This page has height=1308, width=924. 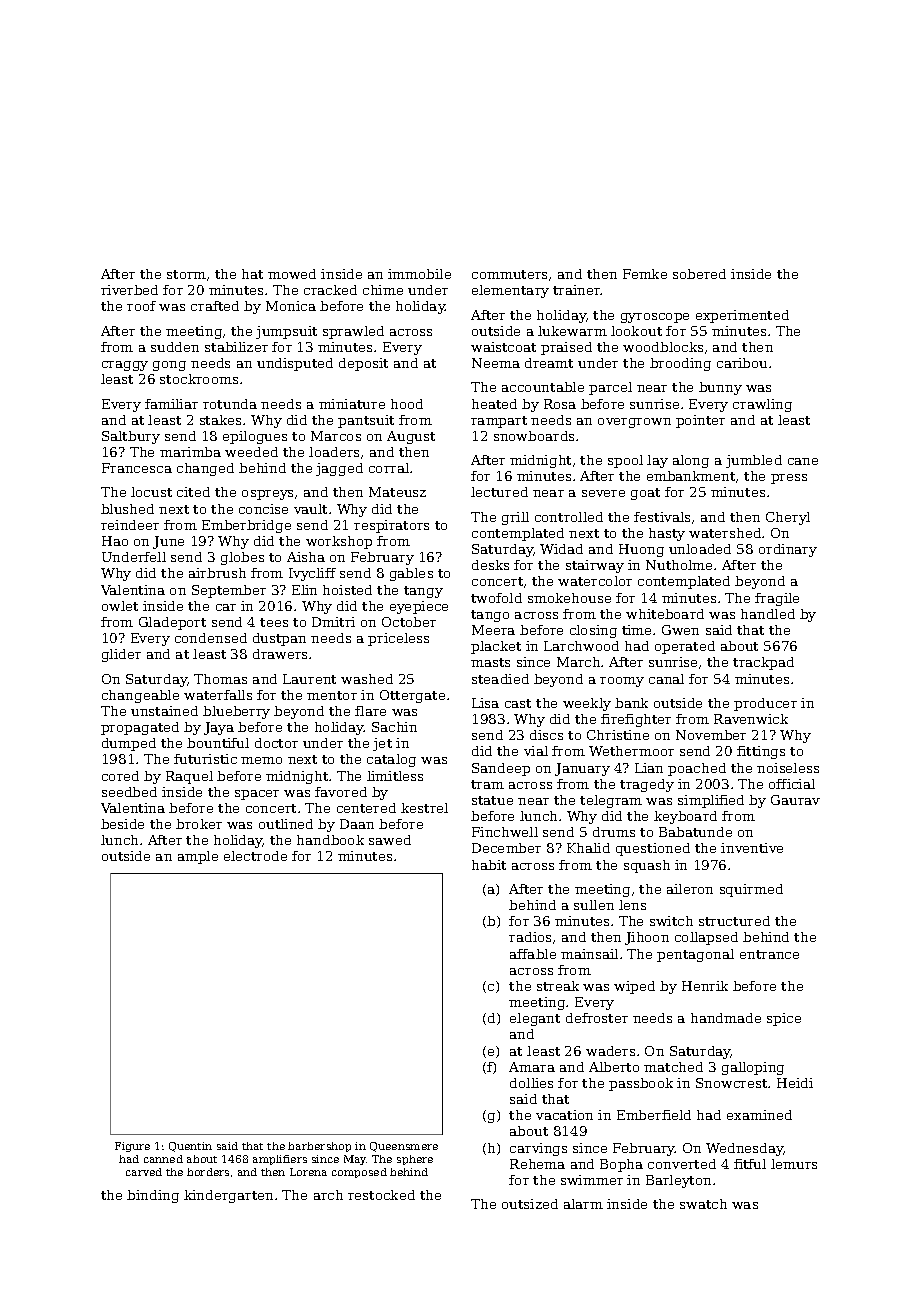 I want to click on inventive, so click(x=752, y=848).
